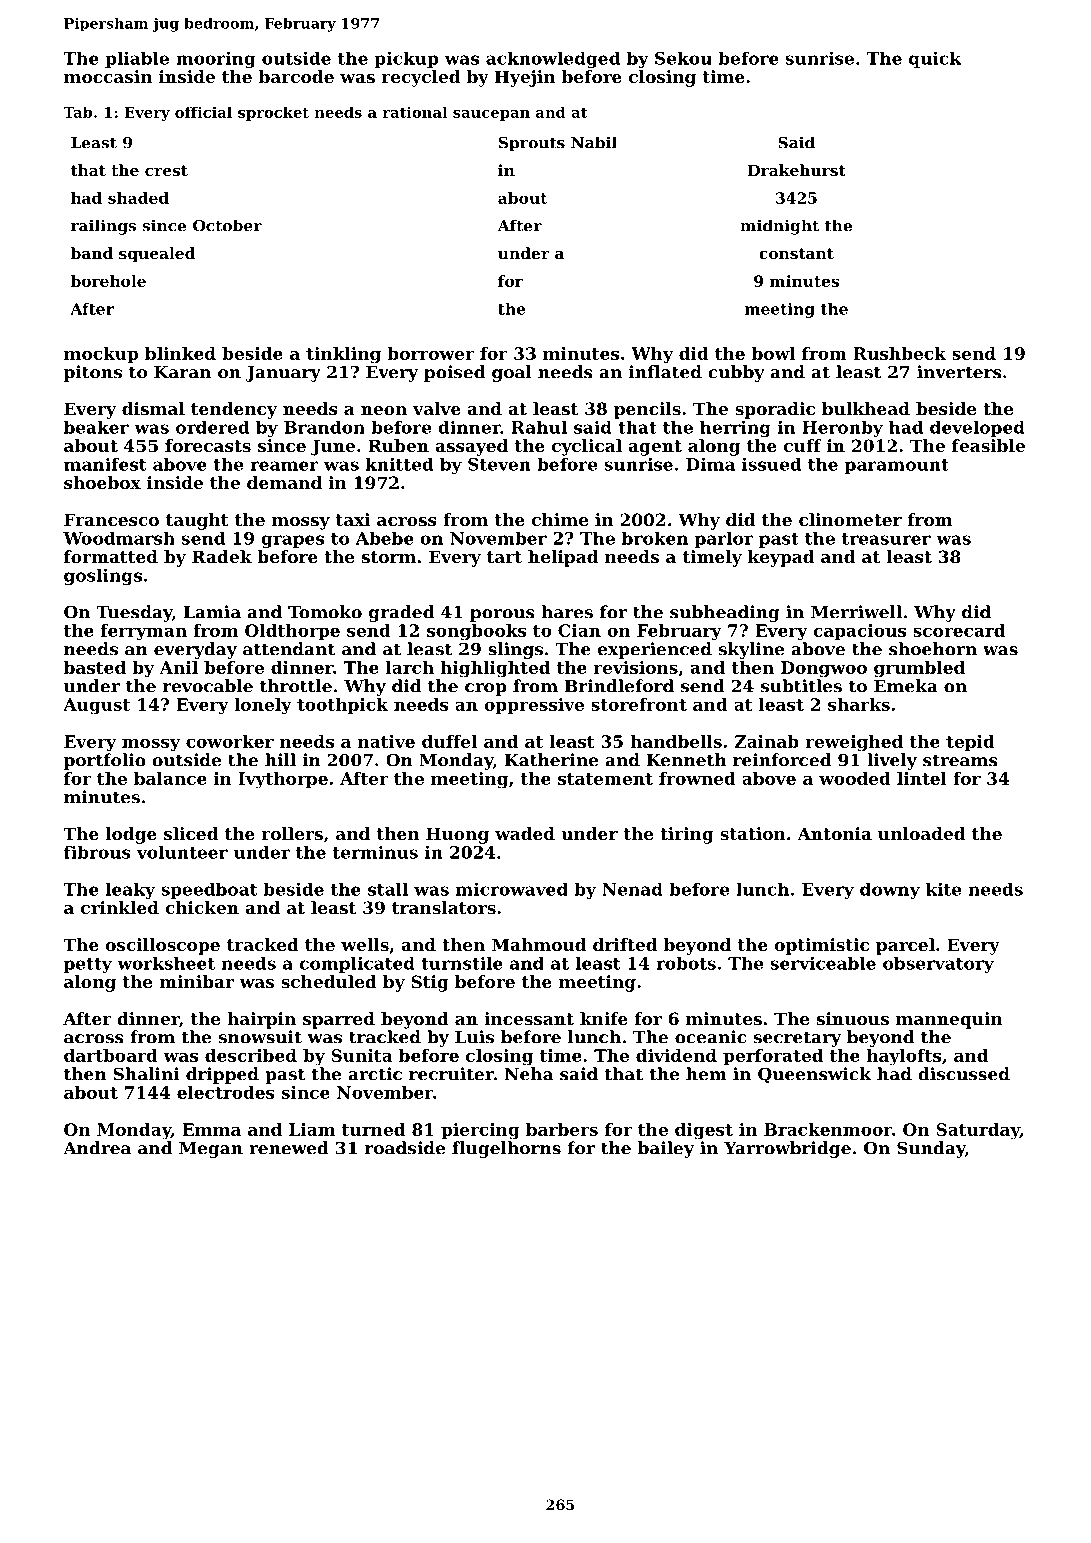 This page has width=1091, height=1543. What do you see at coordinates (949, 1020) in the page?
I see `mannequin` at bounding box center [949, 1020].
